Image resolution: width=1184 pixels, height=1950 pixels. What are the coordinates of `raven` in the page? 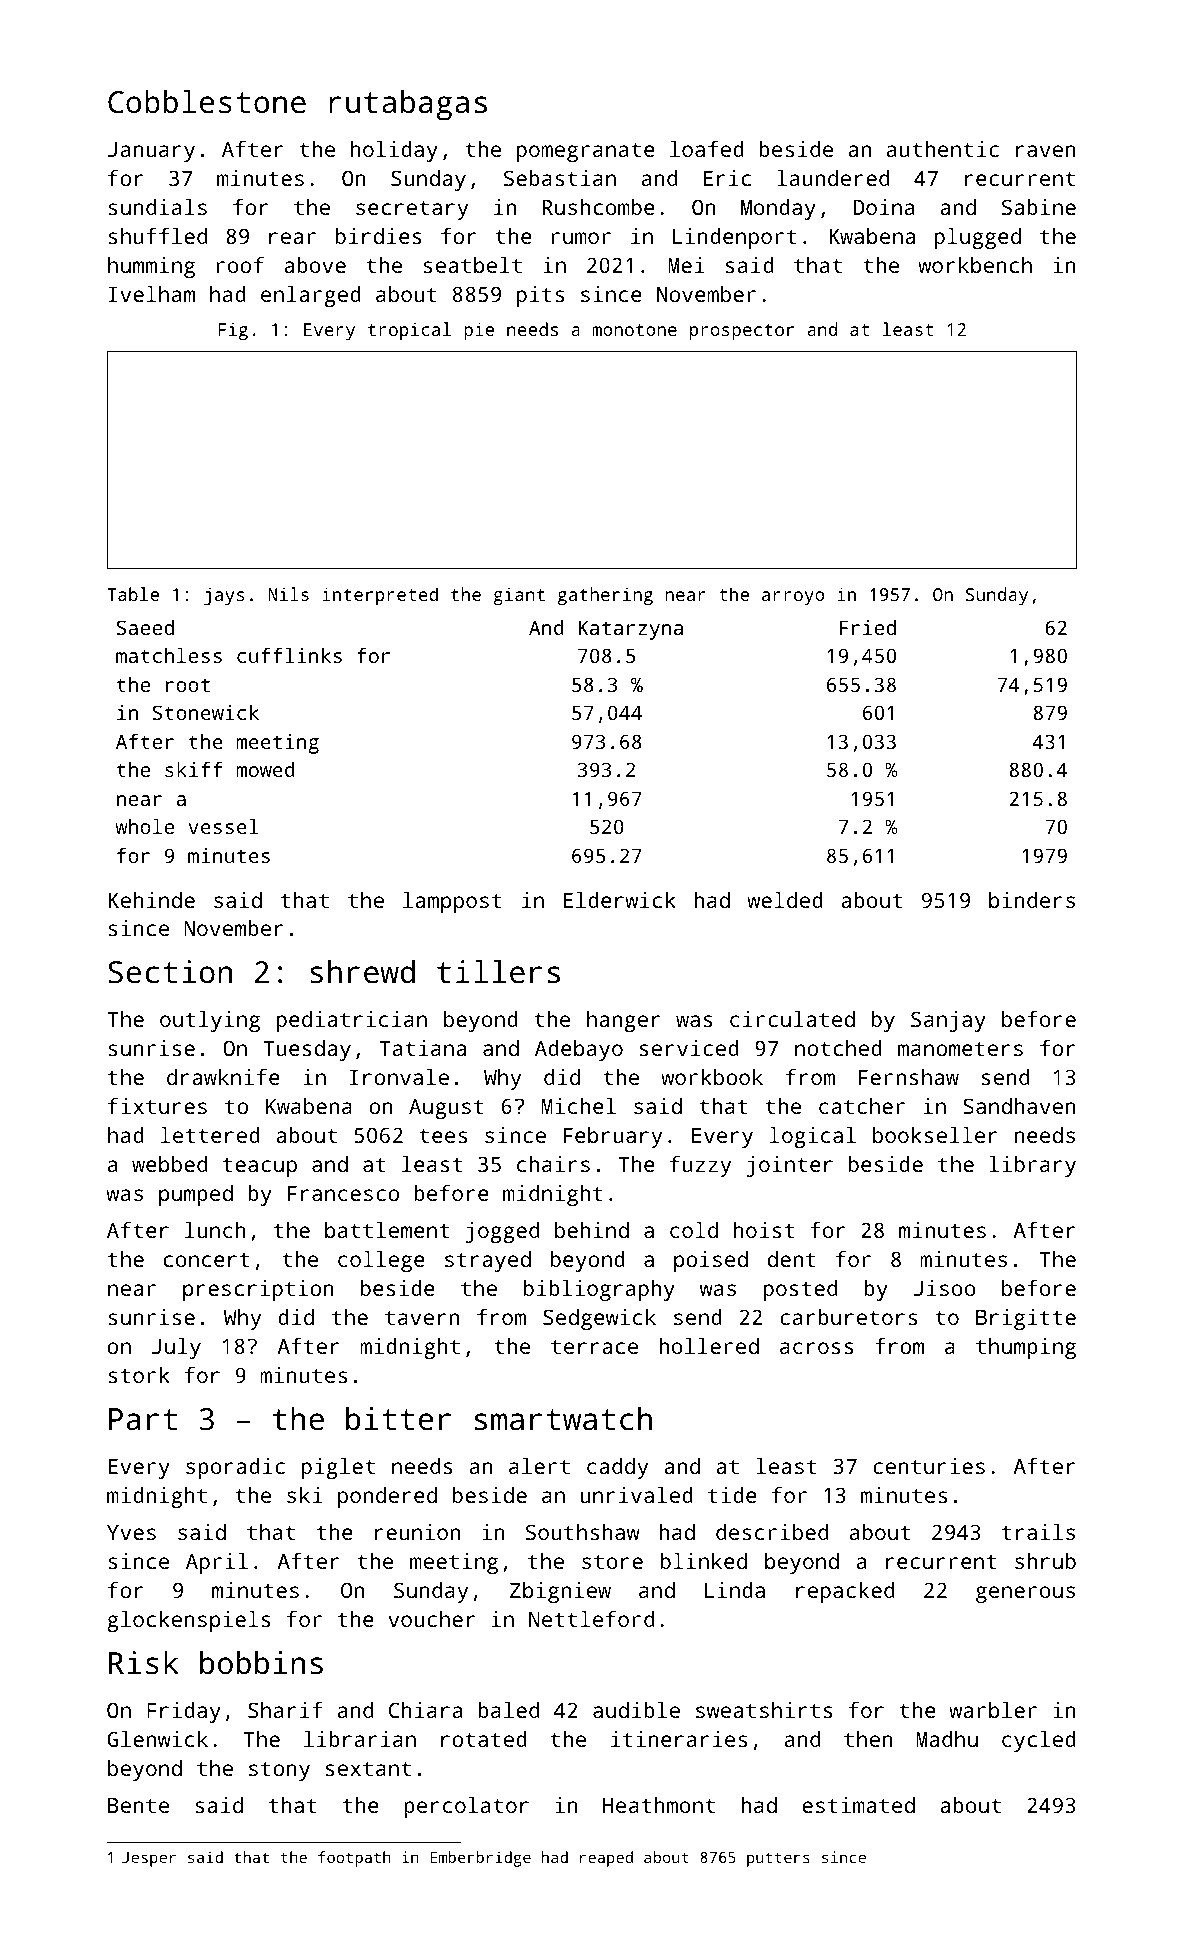 It's located at (1046, 151).
